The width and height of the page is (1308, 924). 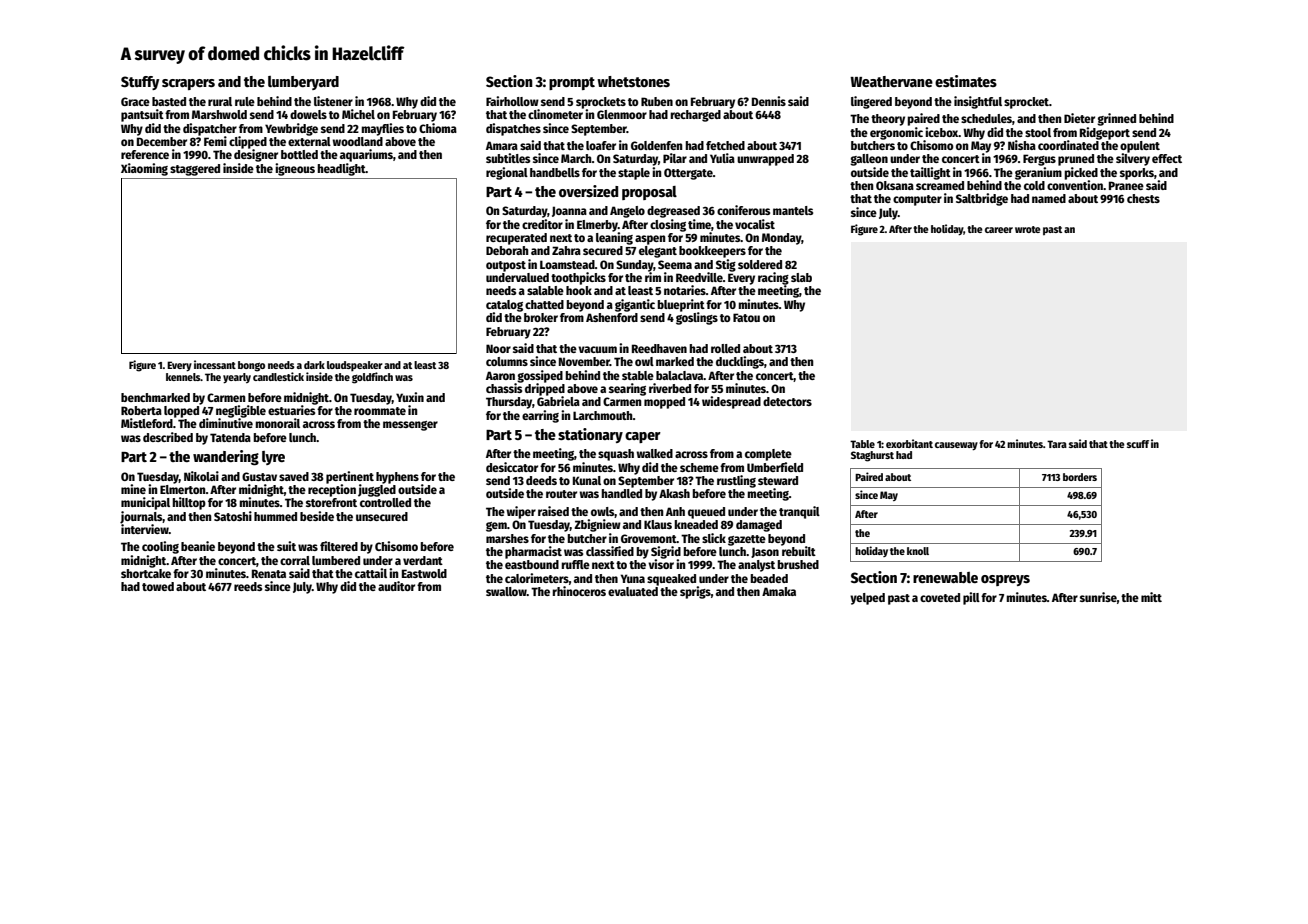 What do you see at coordinates (215, 364) in the page?
I see `incessant` at bounding box center [215, 364].
